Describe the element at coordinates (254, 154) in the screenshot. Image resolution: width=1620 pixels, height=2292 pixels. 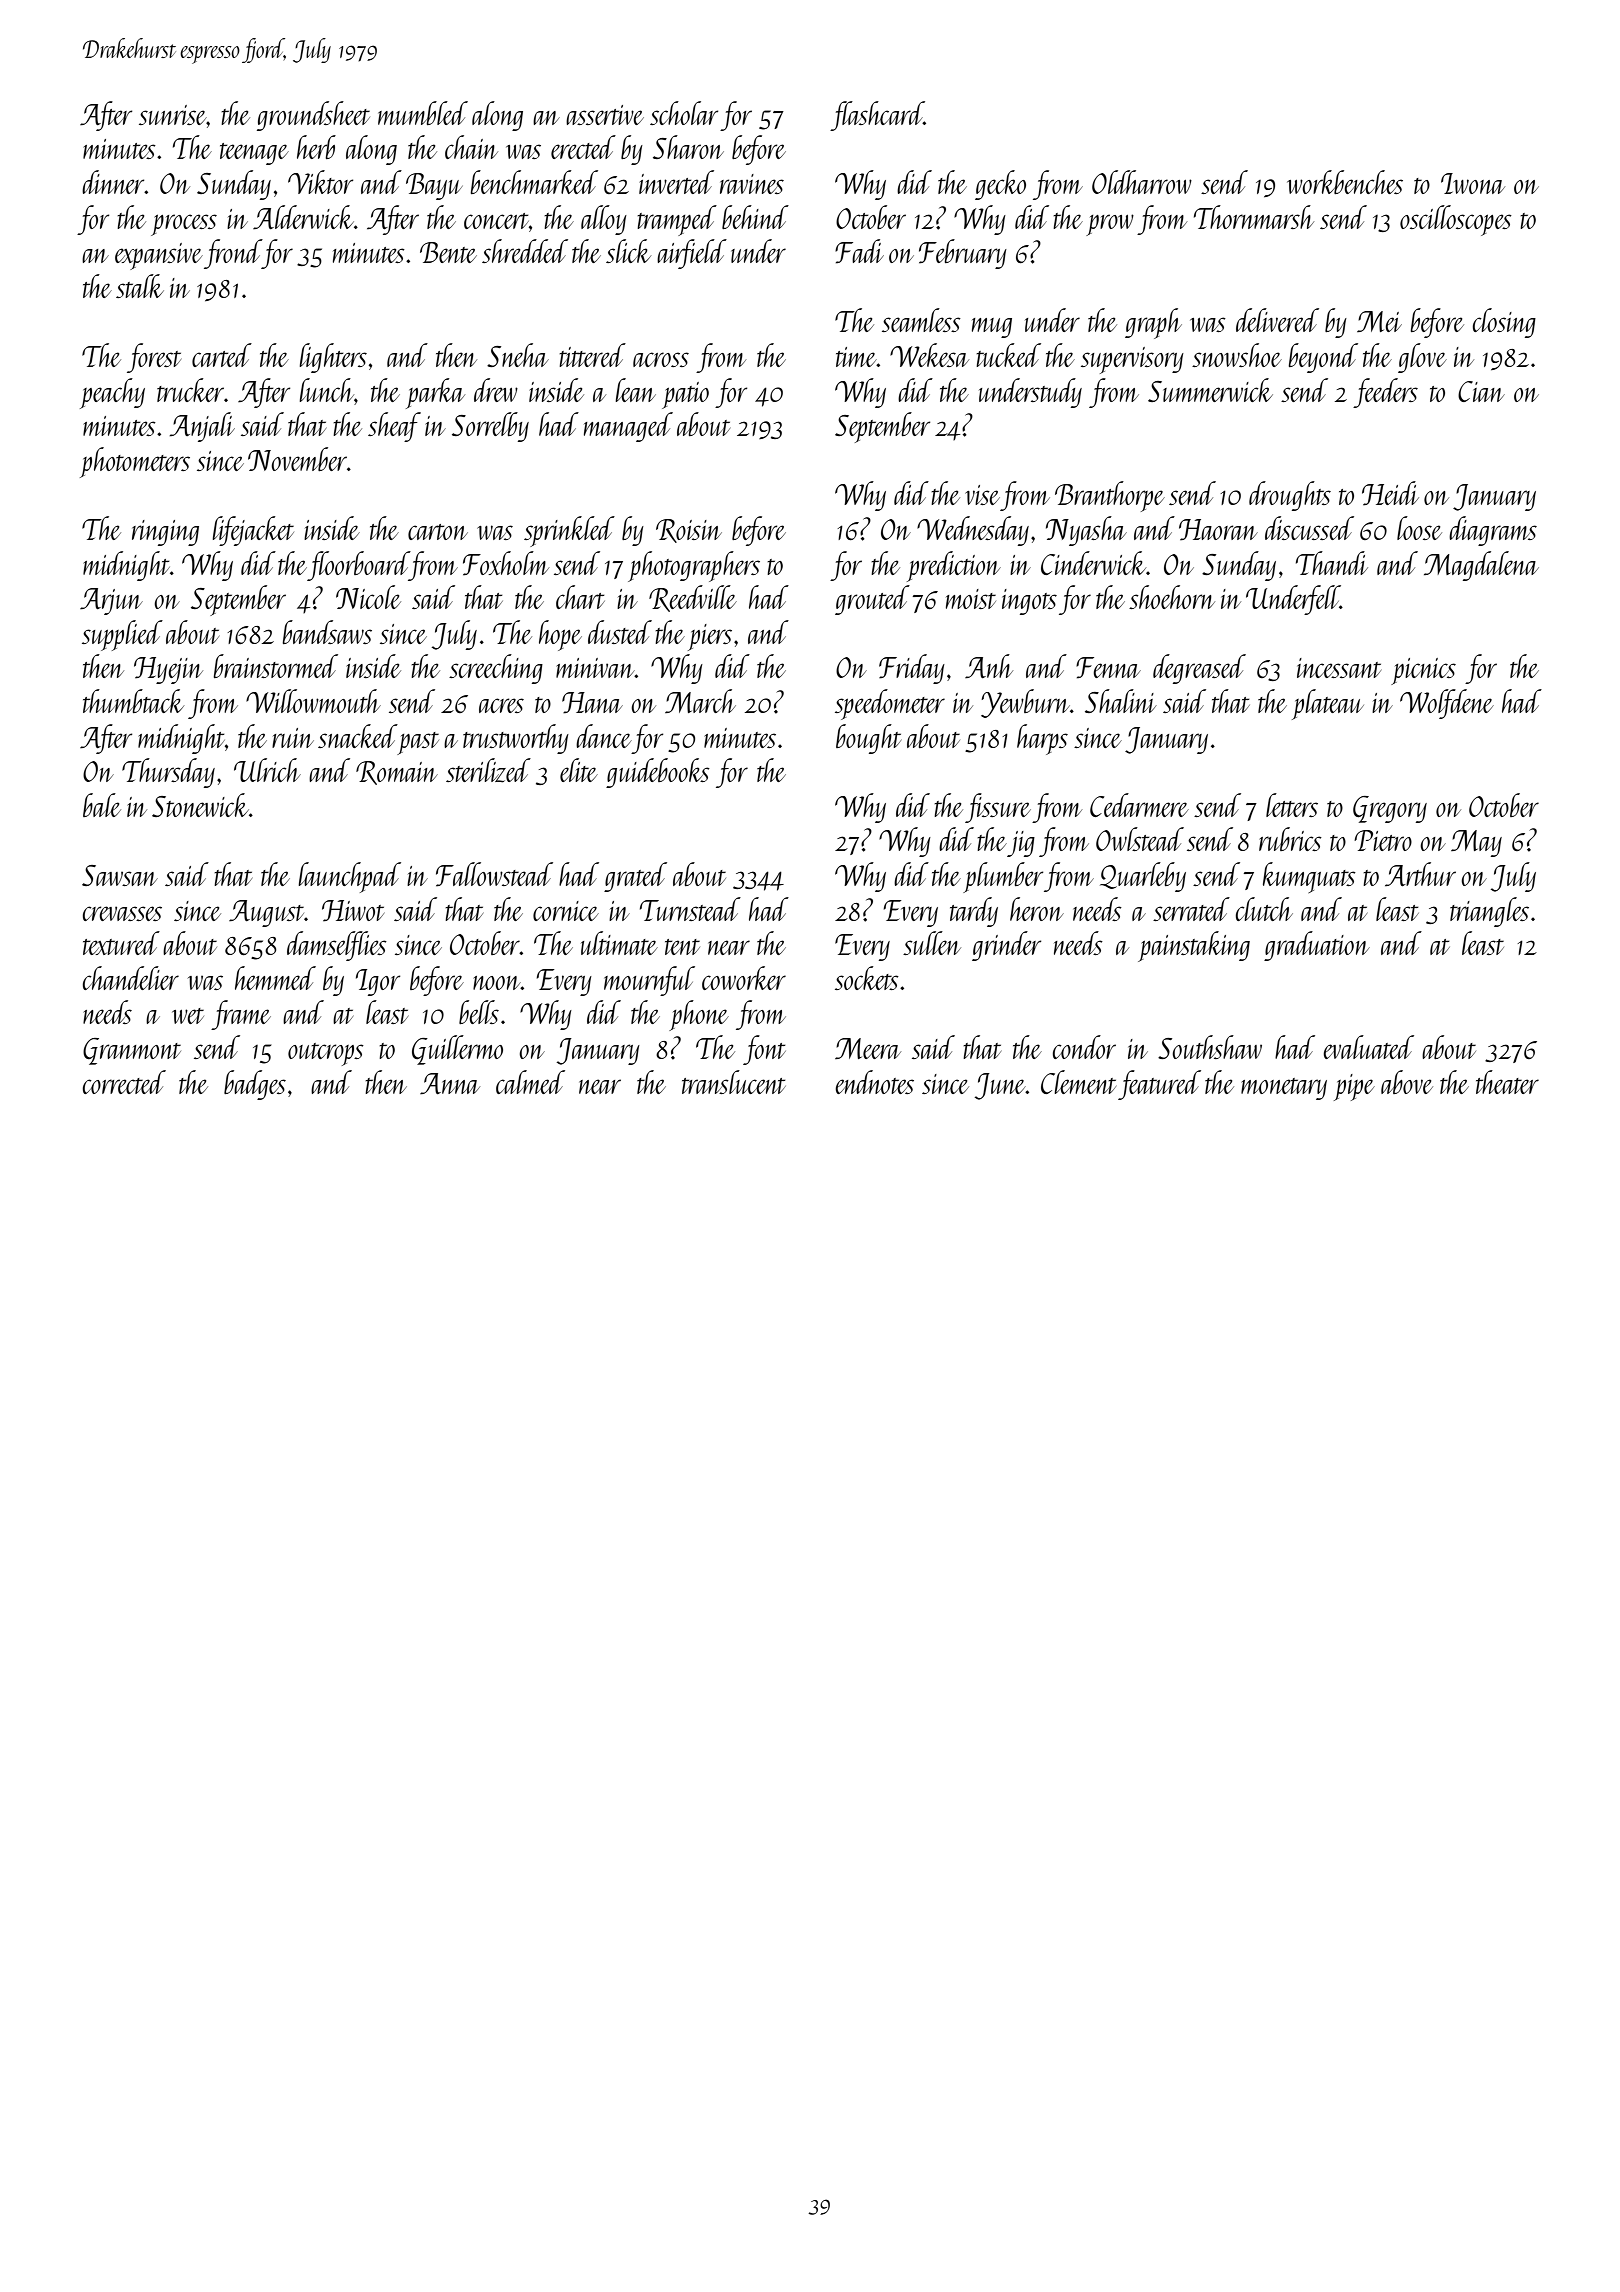
I see `teenage` at that location.
